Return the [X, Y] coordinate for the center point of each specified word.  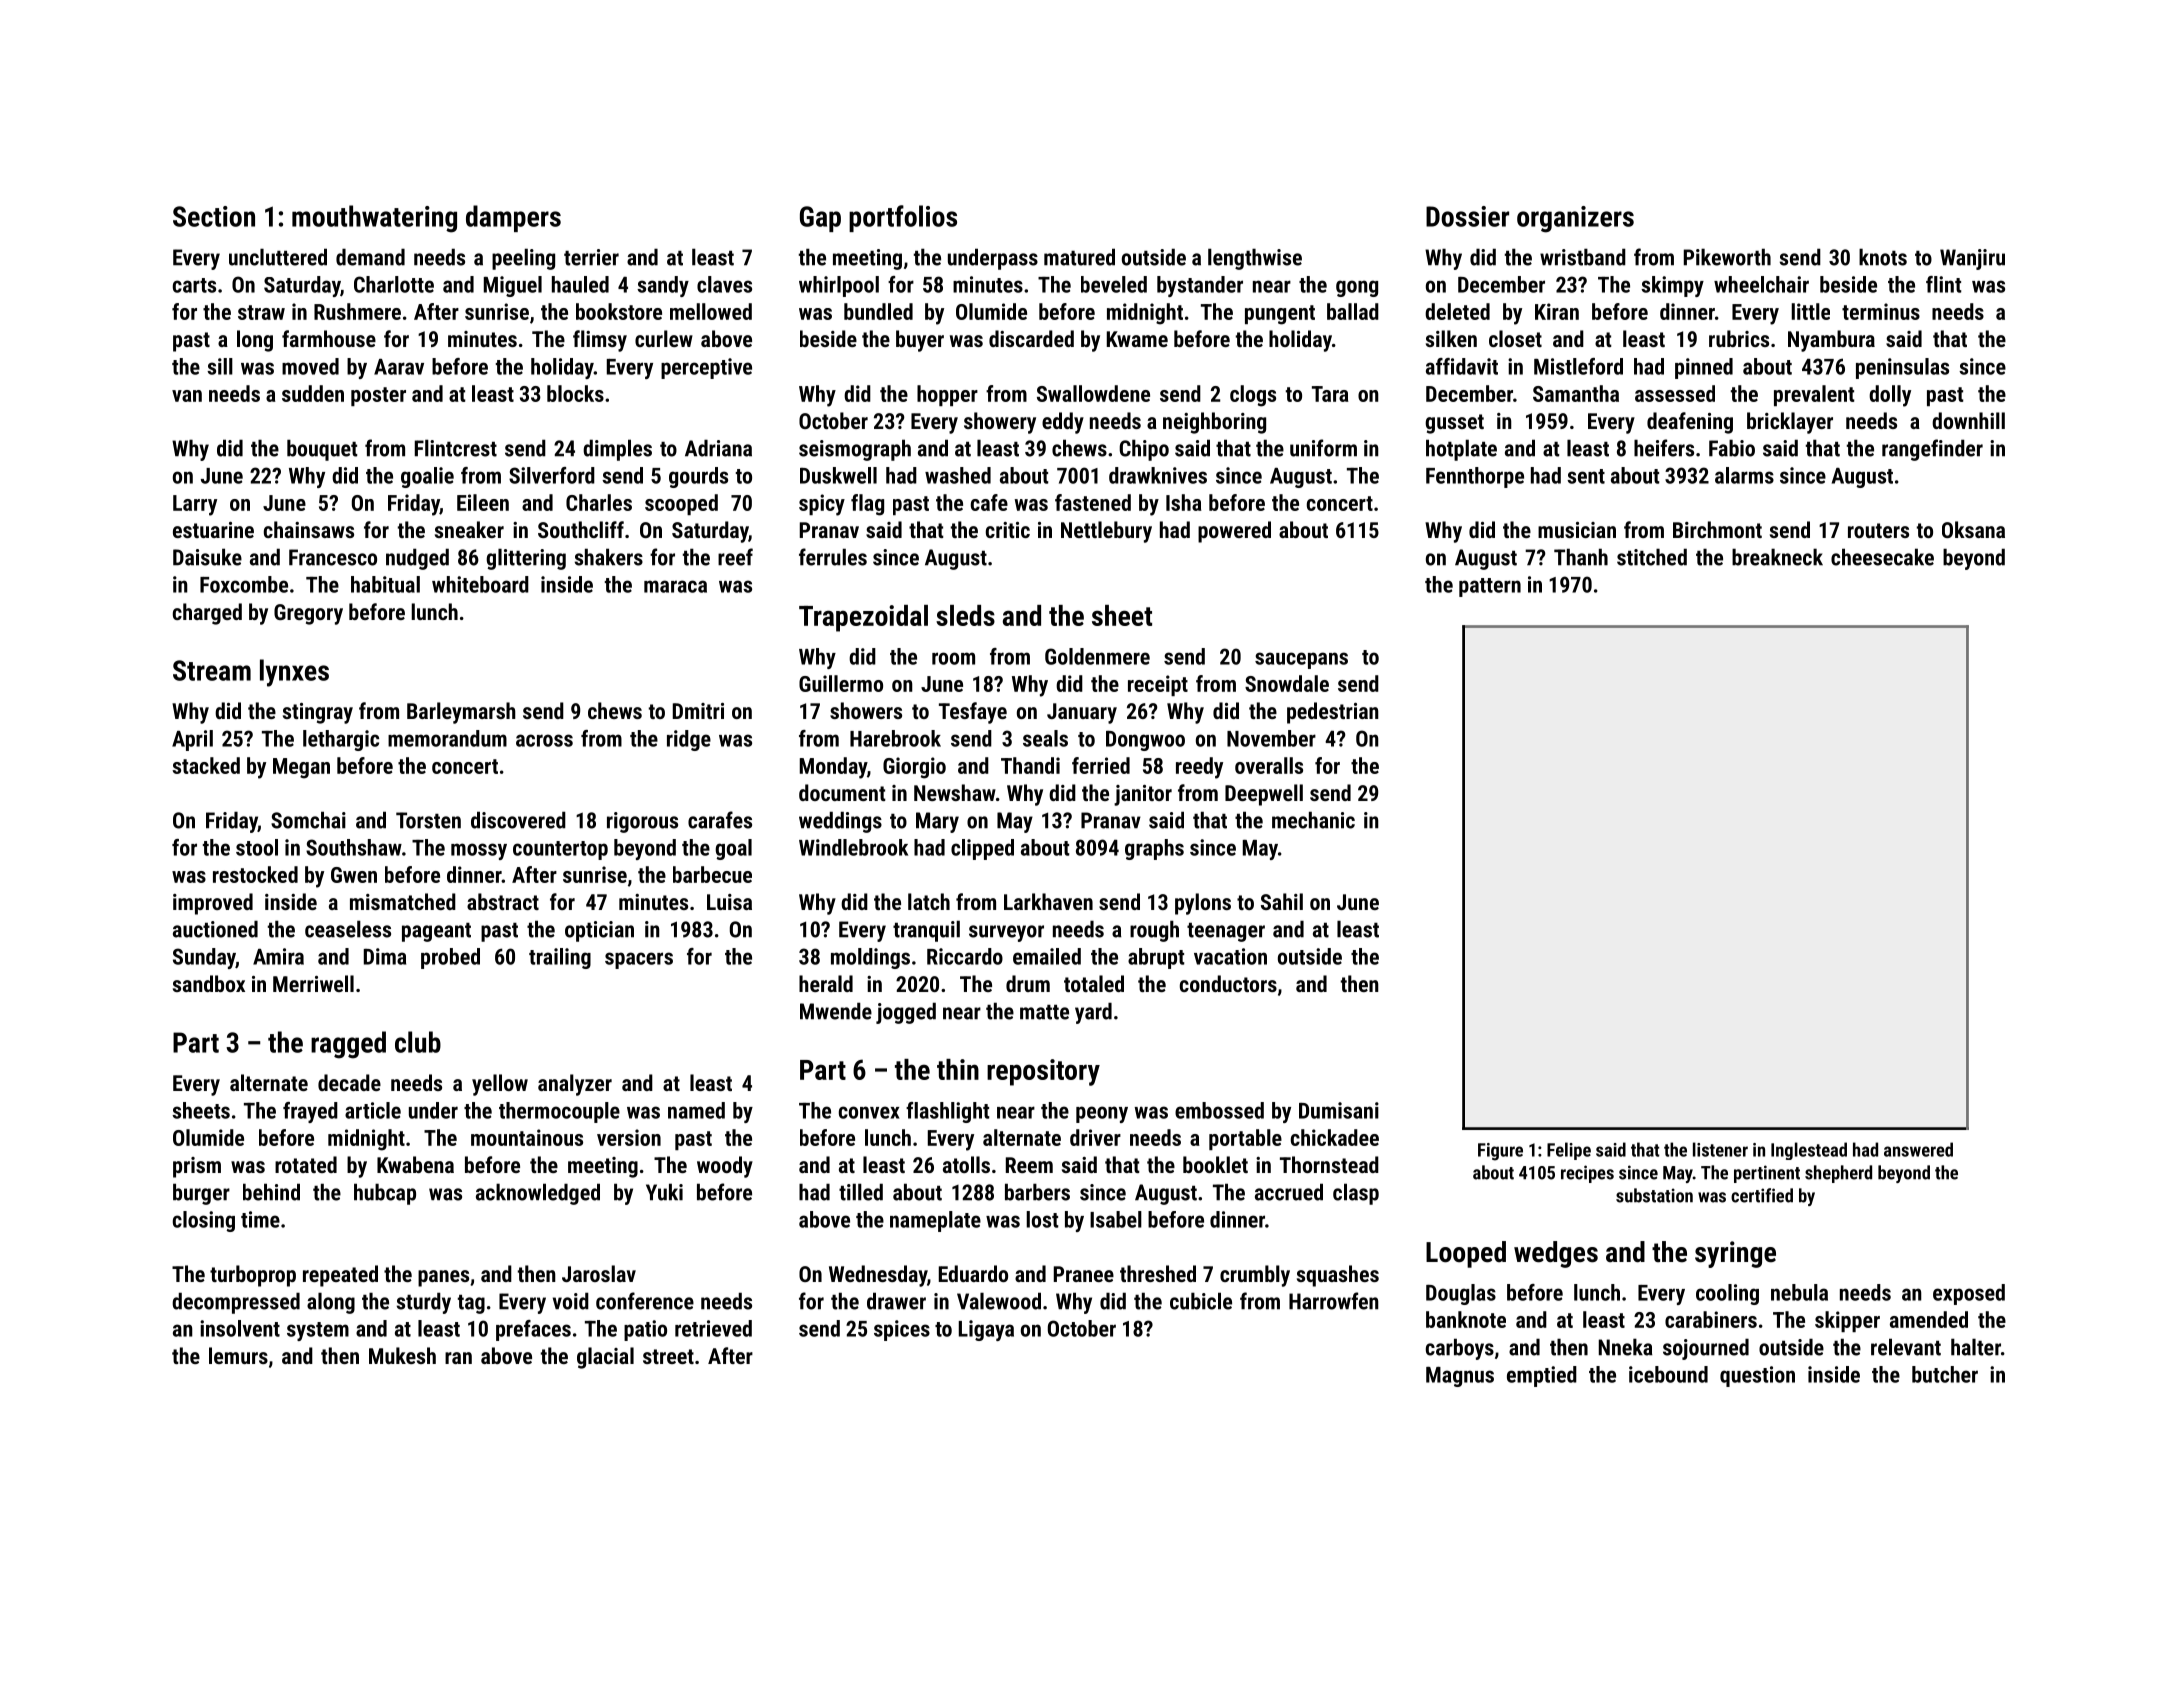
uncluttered [278, 257]
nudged [417, 559]
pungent [1280, 315]
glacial [605, 1358]
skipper [1847, 1321]
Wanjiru [1972, 259]
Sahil [1282, 901]
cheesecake [1882, 557]
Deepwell [1264, 795]
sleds [965, 615]
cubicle [1201, 1301]
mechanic [1313, 820]
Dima [385, 956]
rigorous [642, 822]
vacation [1230, 956]
